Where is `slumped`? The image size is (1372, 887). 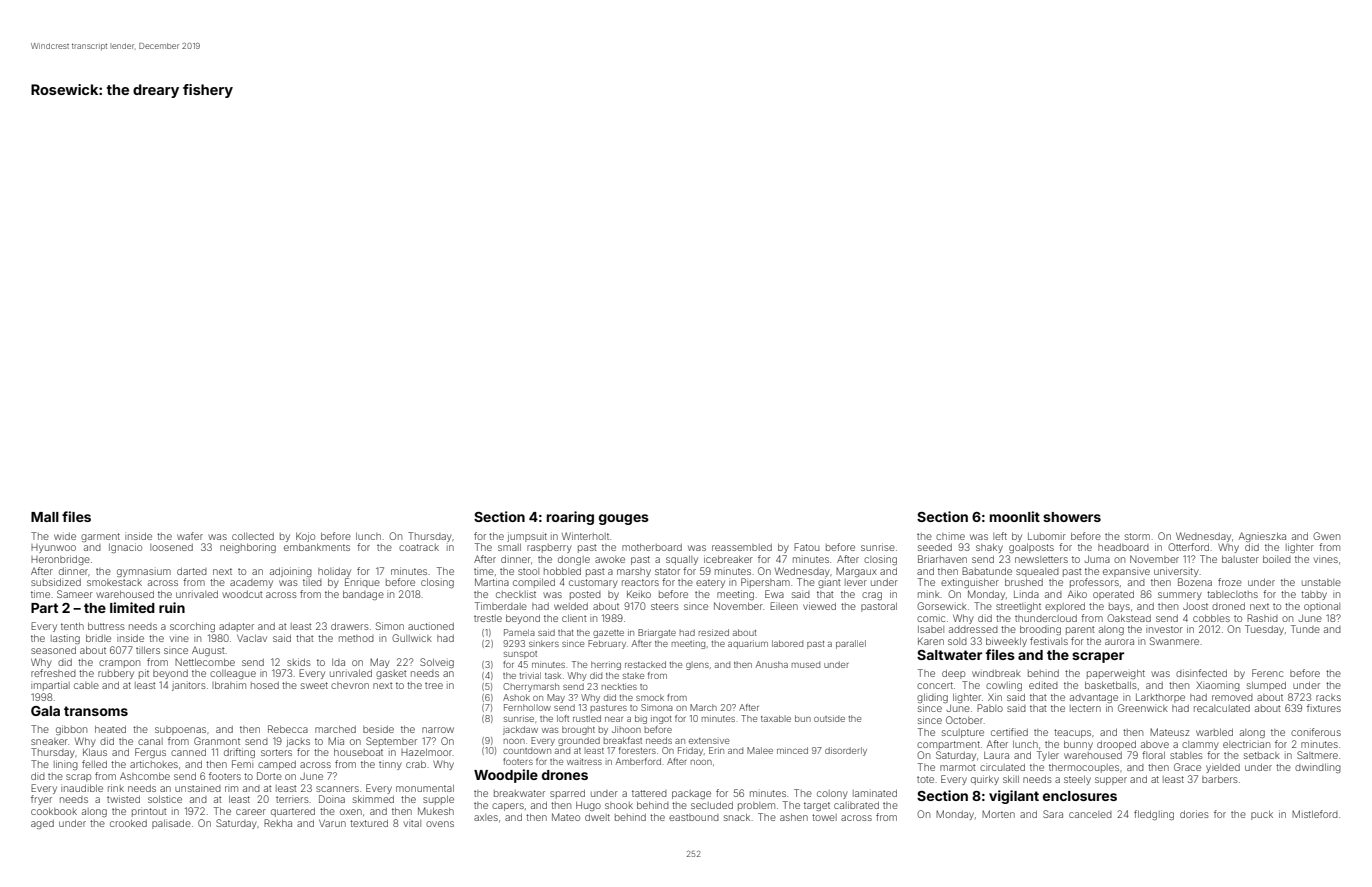 slumped is located at coordinates (1266, 686).
